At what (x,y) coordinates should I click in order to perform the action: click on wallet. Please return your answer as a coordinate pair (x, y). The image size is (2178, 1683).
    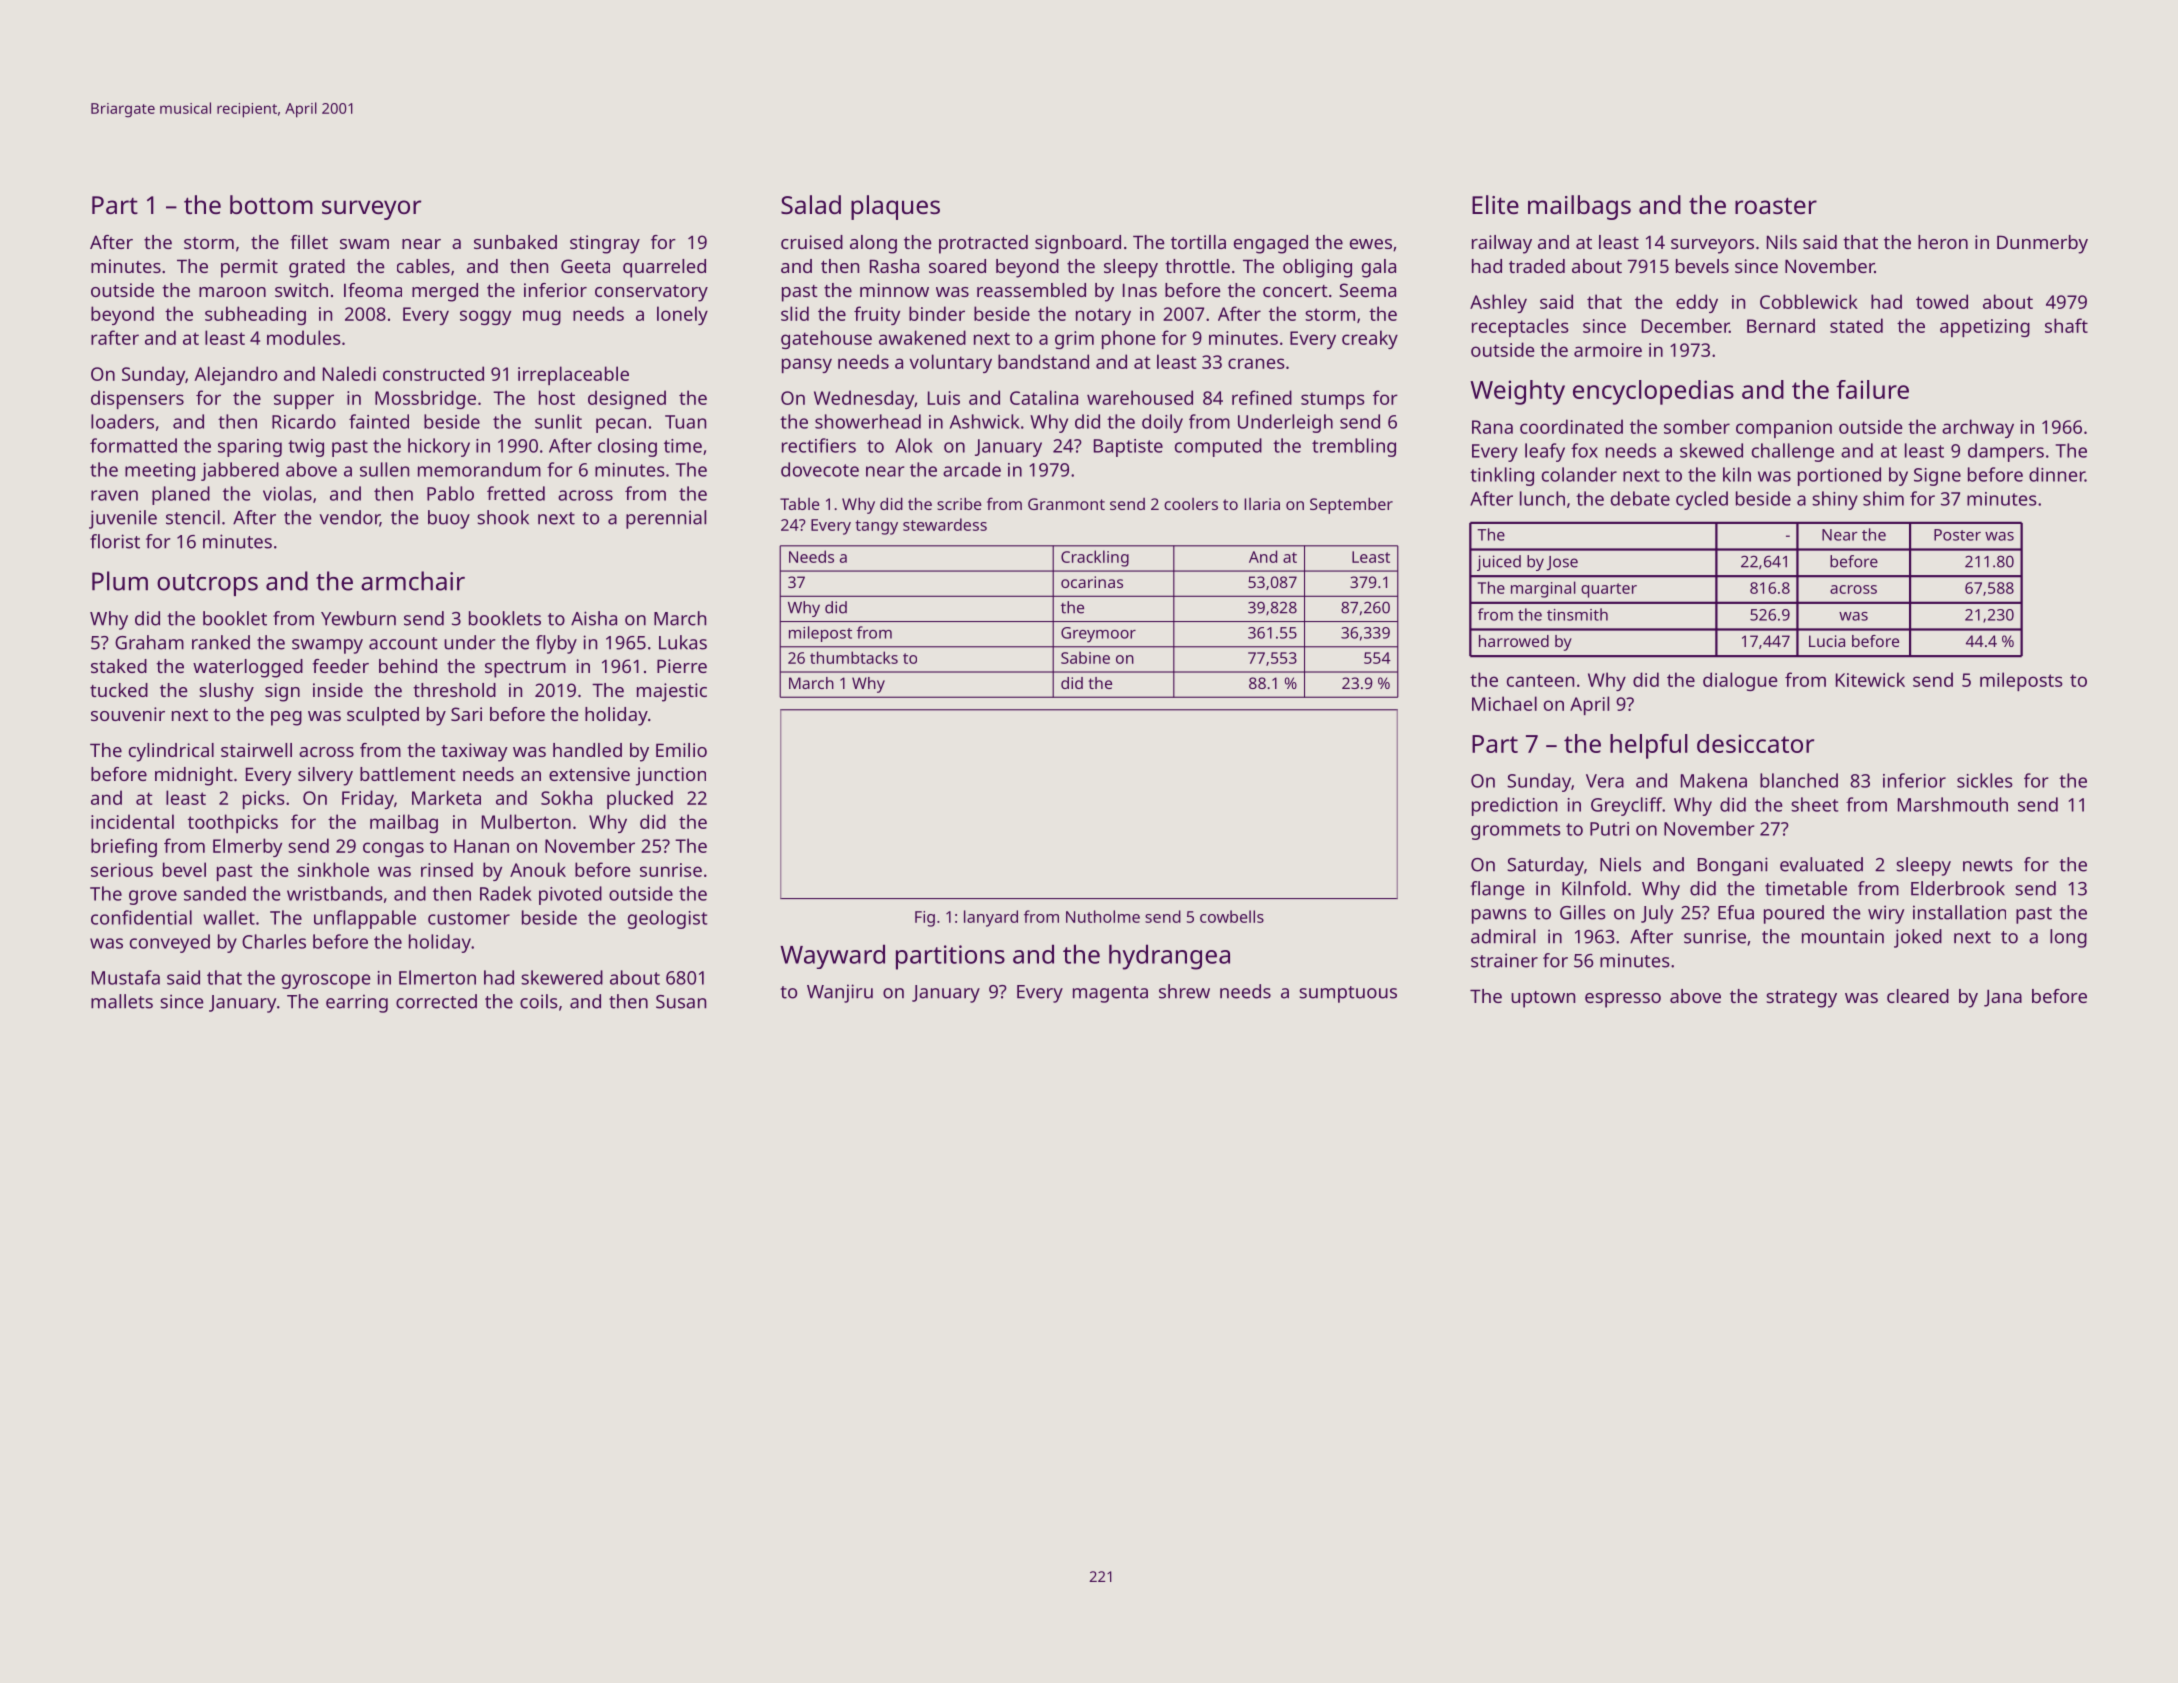
    Looking at the image, I should click on (229, 917).
